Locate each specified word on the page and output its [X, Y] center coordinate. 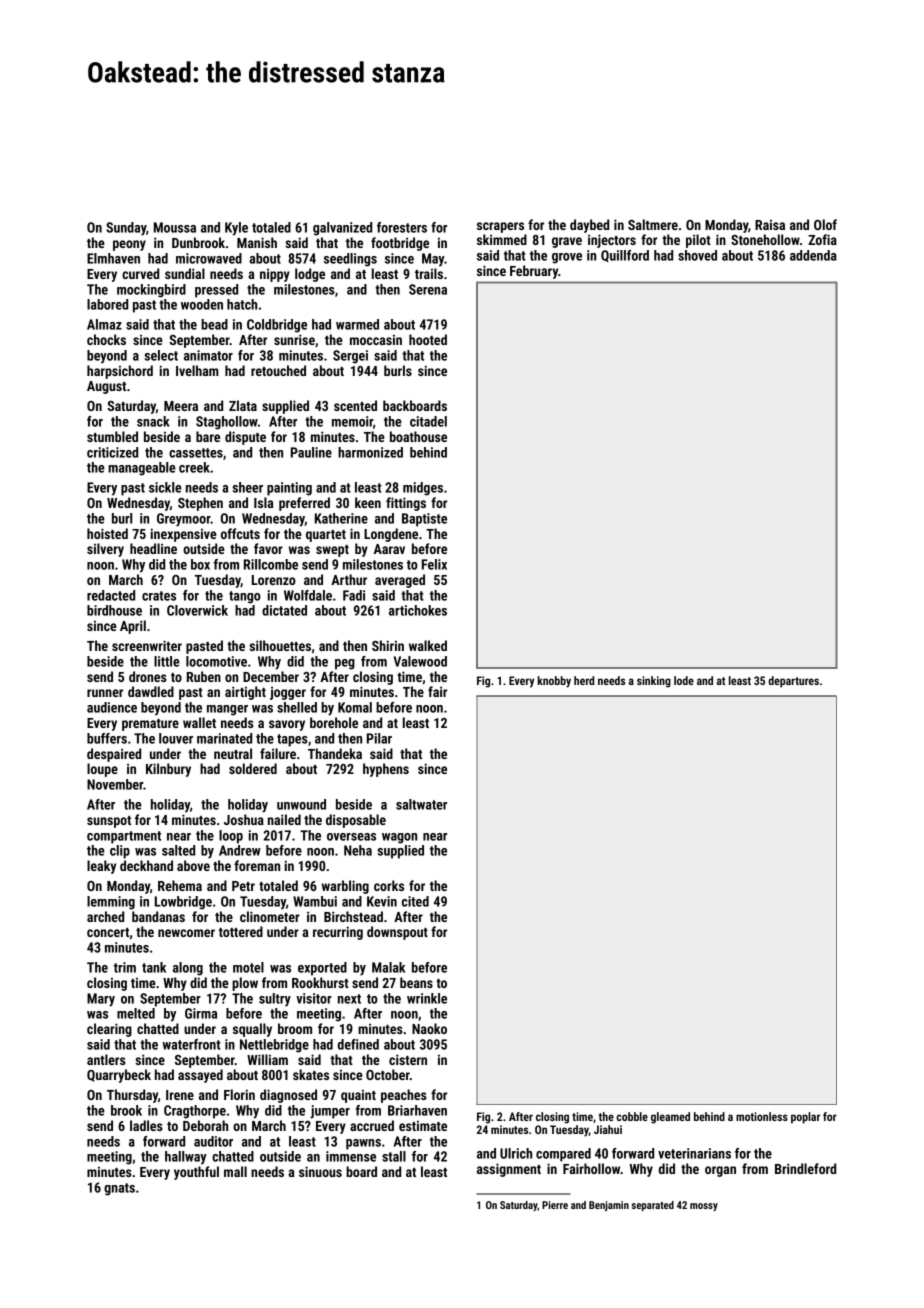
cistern [408, 1059]
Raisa [770, 225]
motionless [762, 1116]
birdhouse [114, 610]
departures [793, 682]
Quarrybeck [119, 1076]
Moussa [175, 227]
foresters [402, 227]
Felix [434, 564]
